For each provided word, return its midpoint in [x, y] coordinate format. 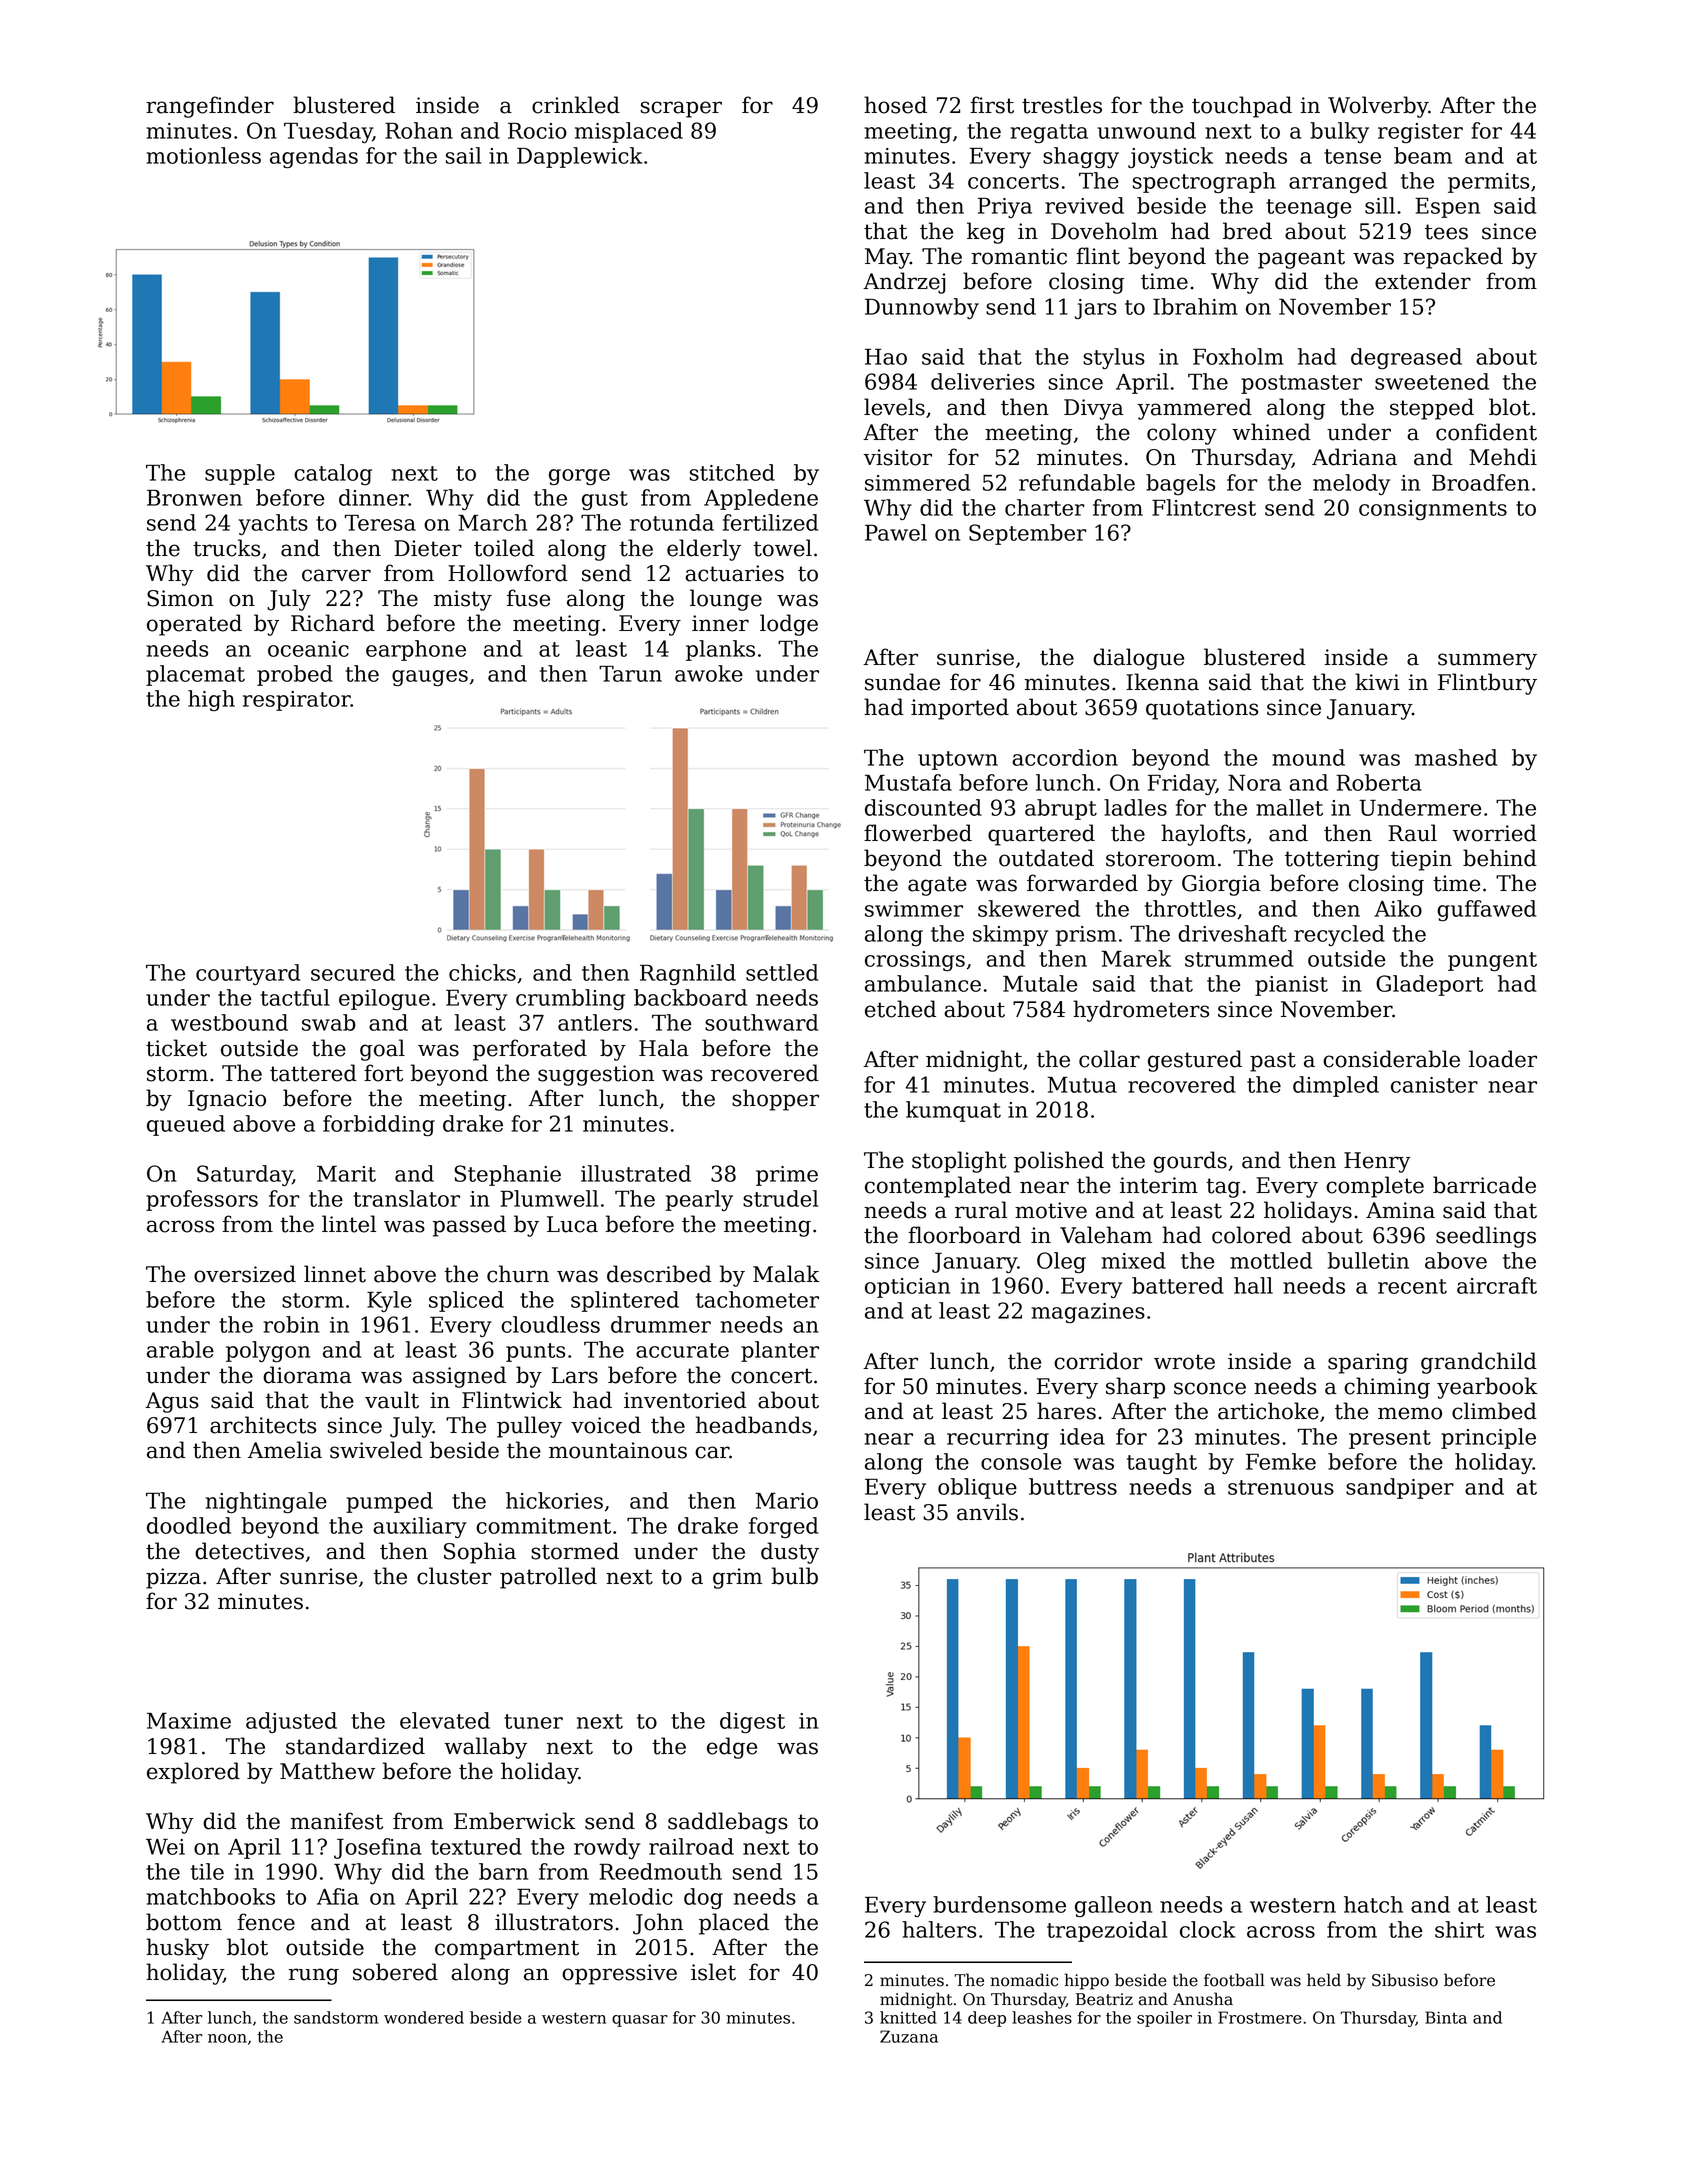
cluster [454, 1576]
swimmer [914, 909]
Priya [1005, 208]
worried [1495, 833]
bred [1247, 231]
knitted [908, 2017]
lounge [726, 600]
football [1234, 1980]
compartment [507, 1950]
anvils [987, 1512]
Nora [1254, 783]
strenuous [1281, 1487]
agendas [314, 157]
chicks [482, 972]
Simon [180, 598]
